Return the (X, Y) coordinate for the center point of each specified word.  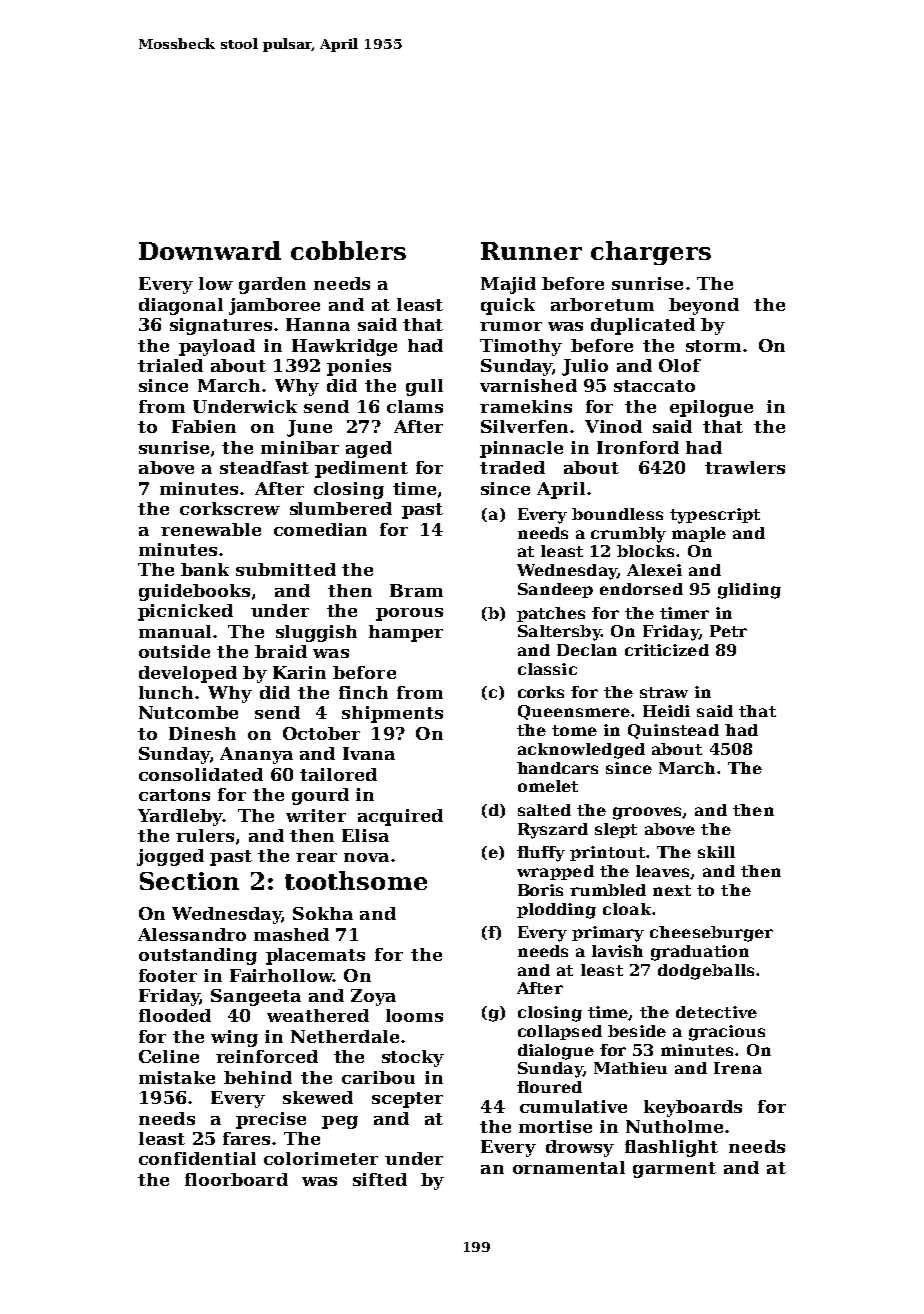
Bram (416, 590)
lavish (617, 951)
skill (716, 852)
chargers (651, 253)
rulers (205, 835)
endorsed (641, 589)
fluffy (541, 854)
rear (316, 857)
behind (258, 1077)
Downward (210, 250)
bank (205, 569)
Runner (531, 251)
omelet (548, 786)
